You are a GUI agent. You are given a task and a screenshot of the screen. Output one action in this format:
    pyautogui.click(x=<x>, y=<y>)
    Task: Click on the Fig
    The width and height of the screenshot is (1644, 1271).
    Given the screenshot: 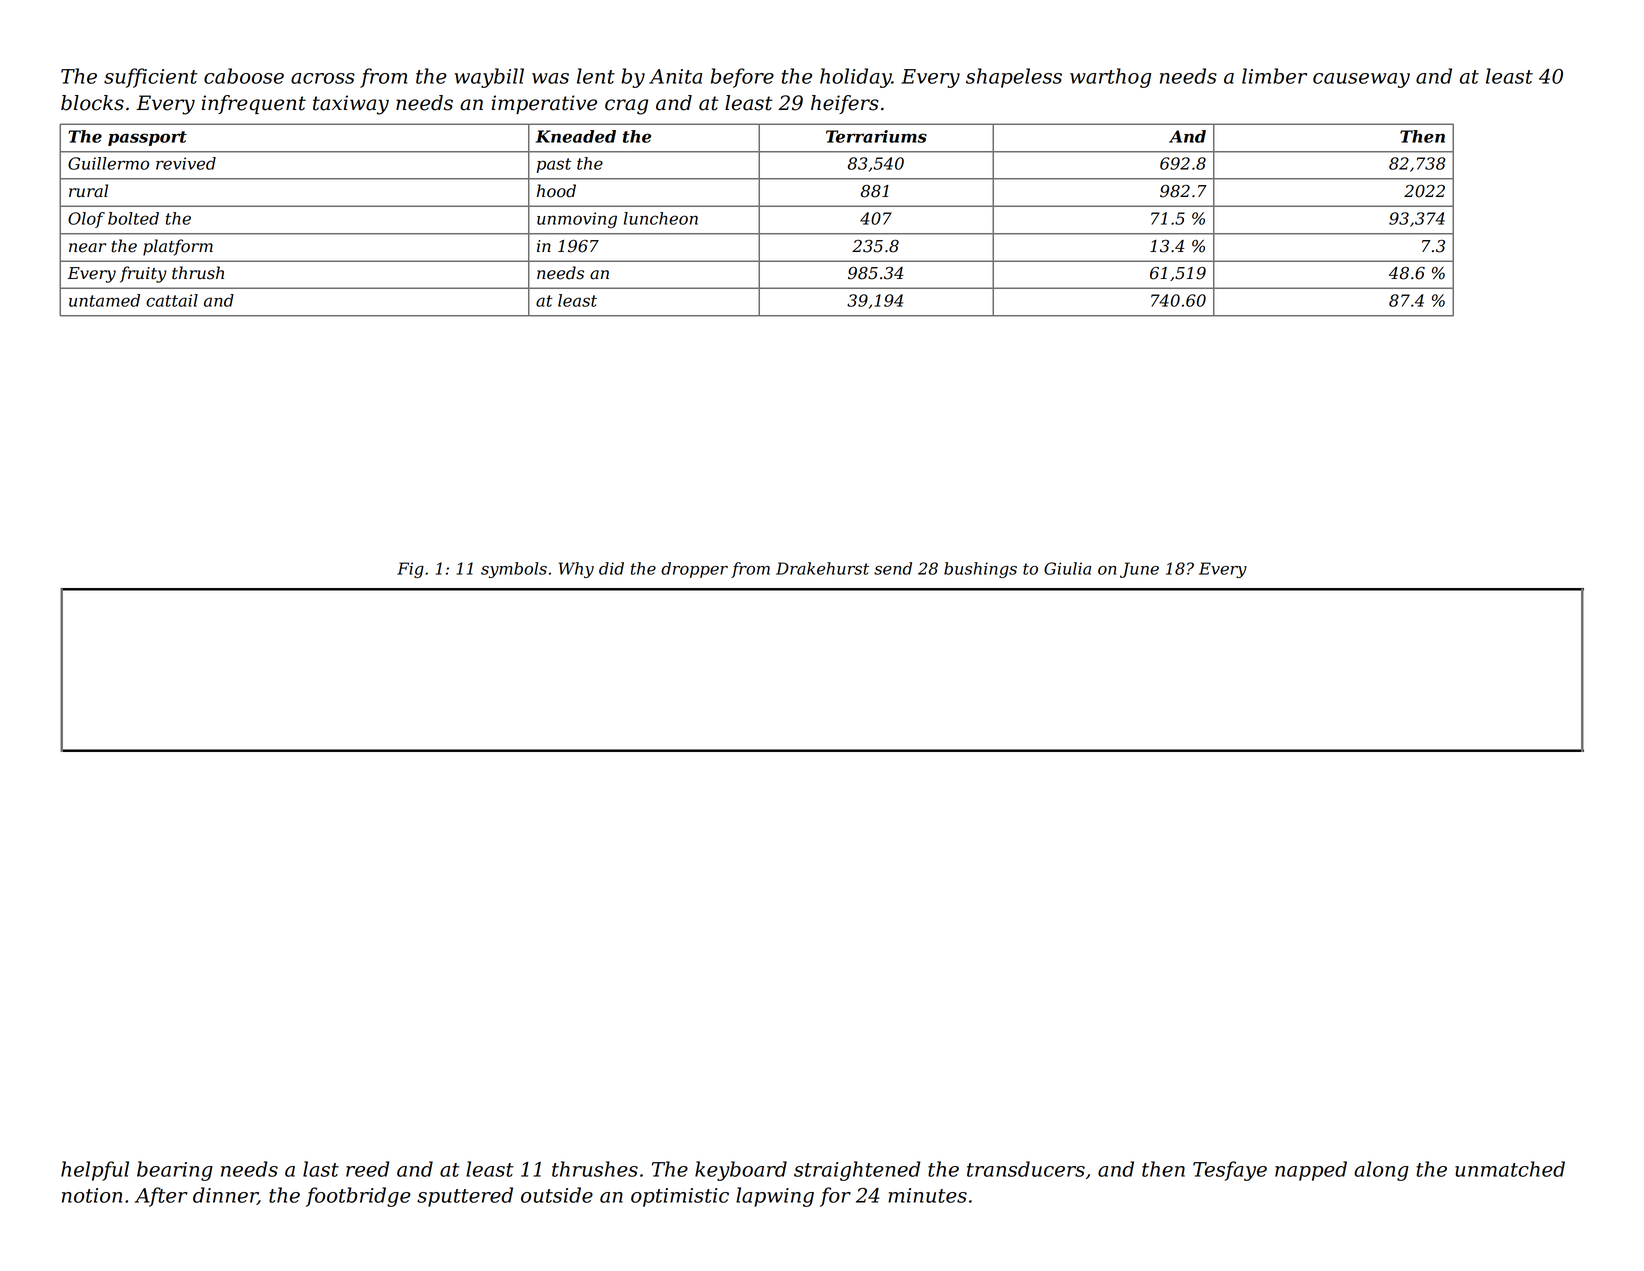 What is the action you would take?
    pyautogui.click(x=410, y=570)
